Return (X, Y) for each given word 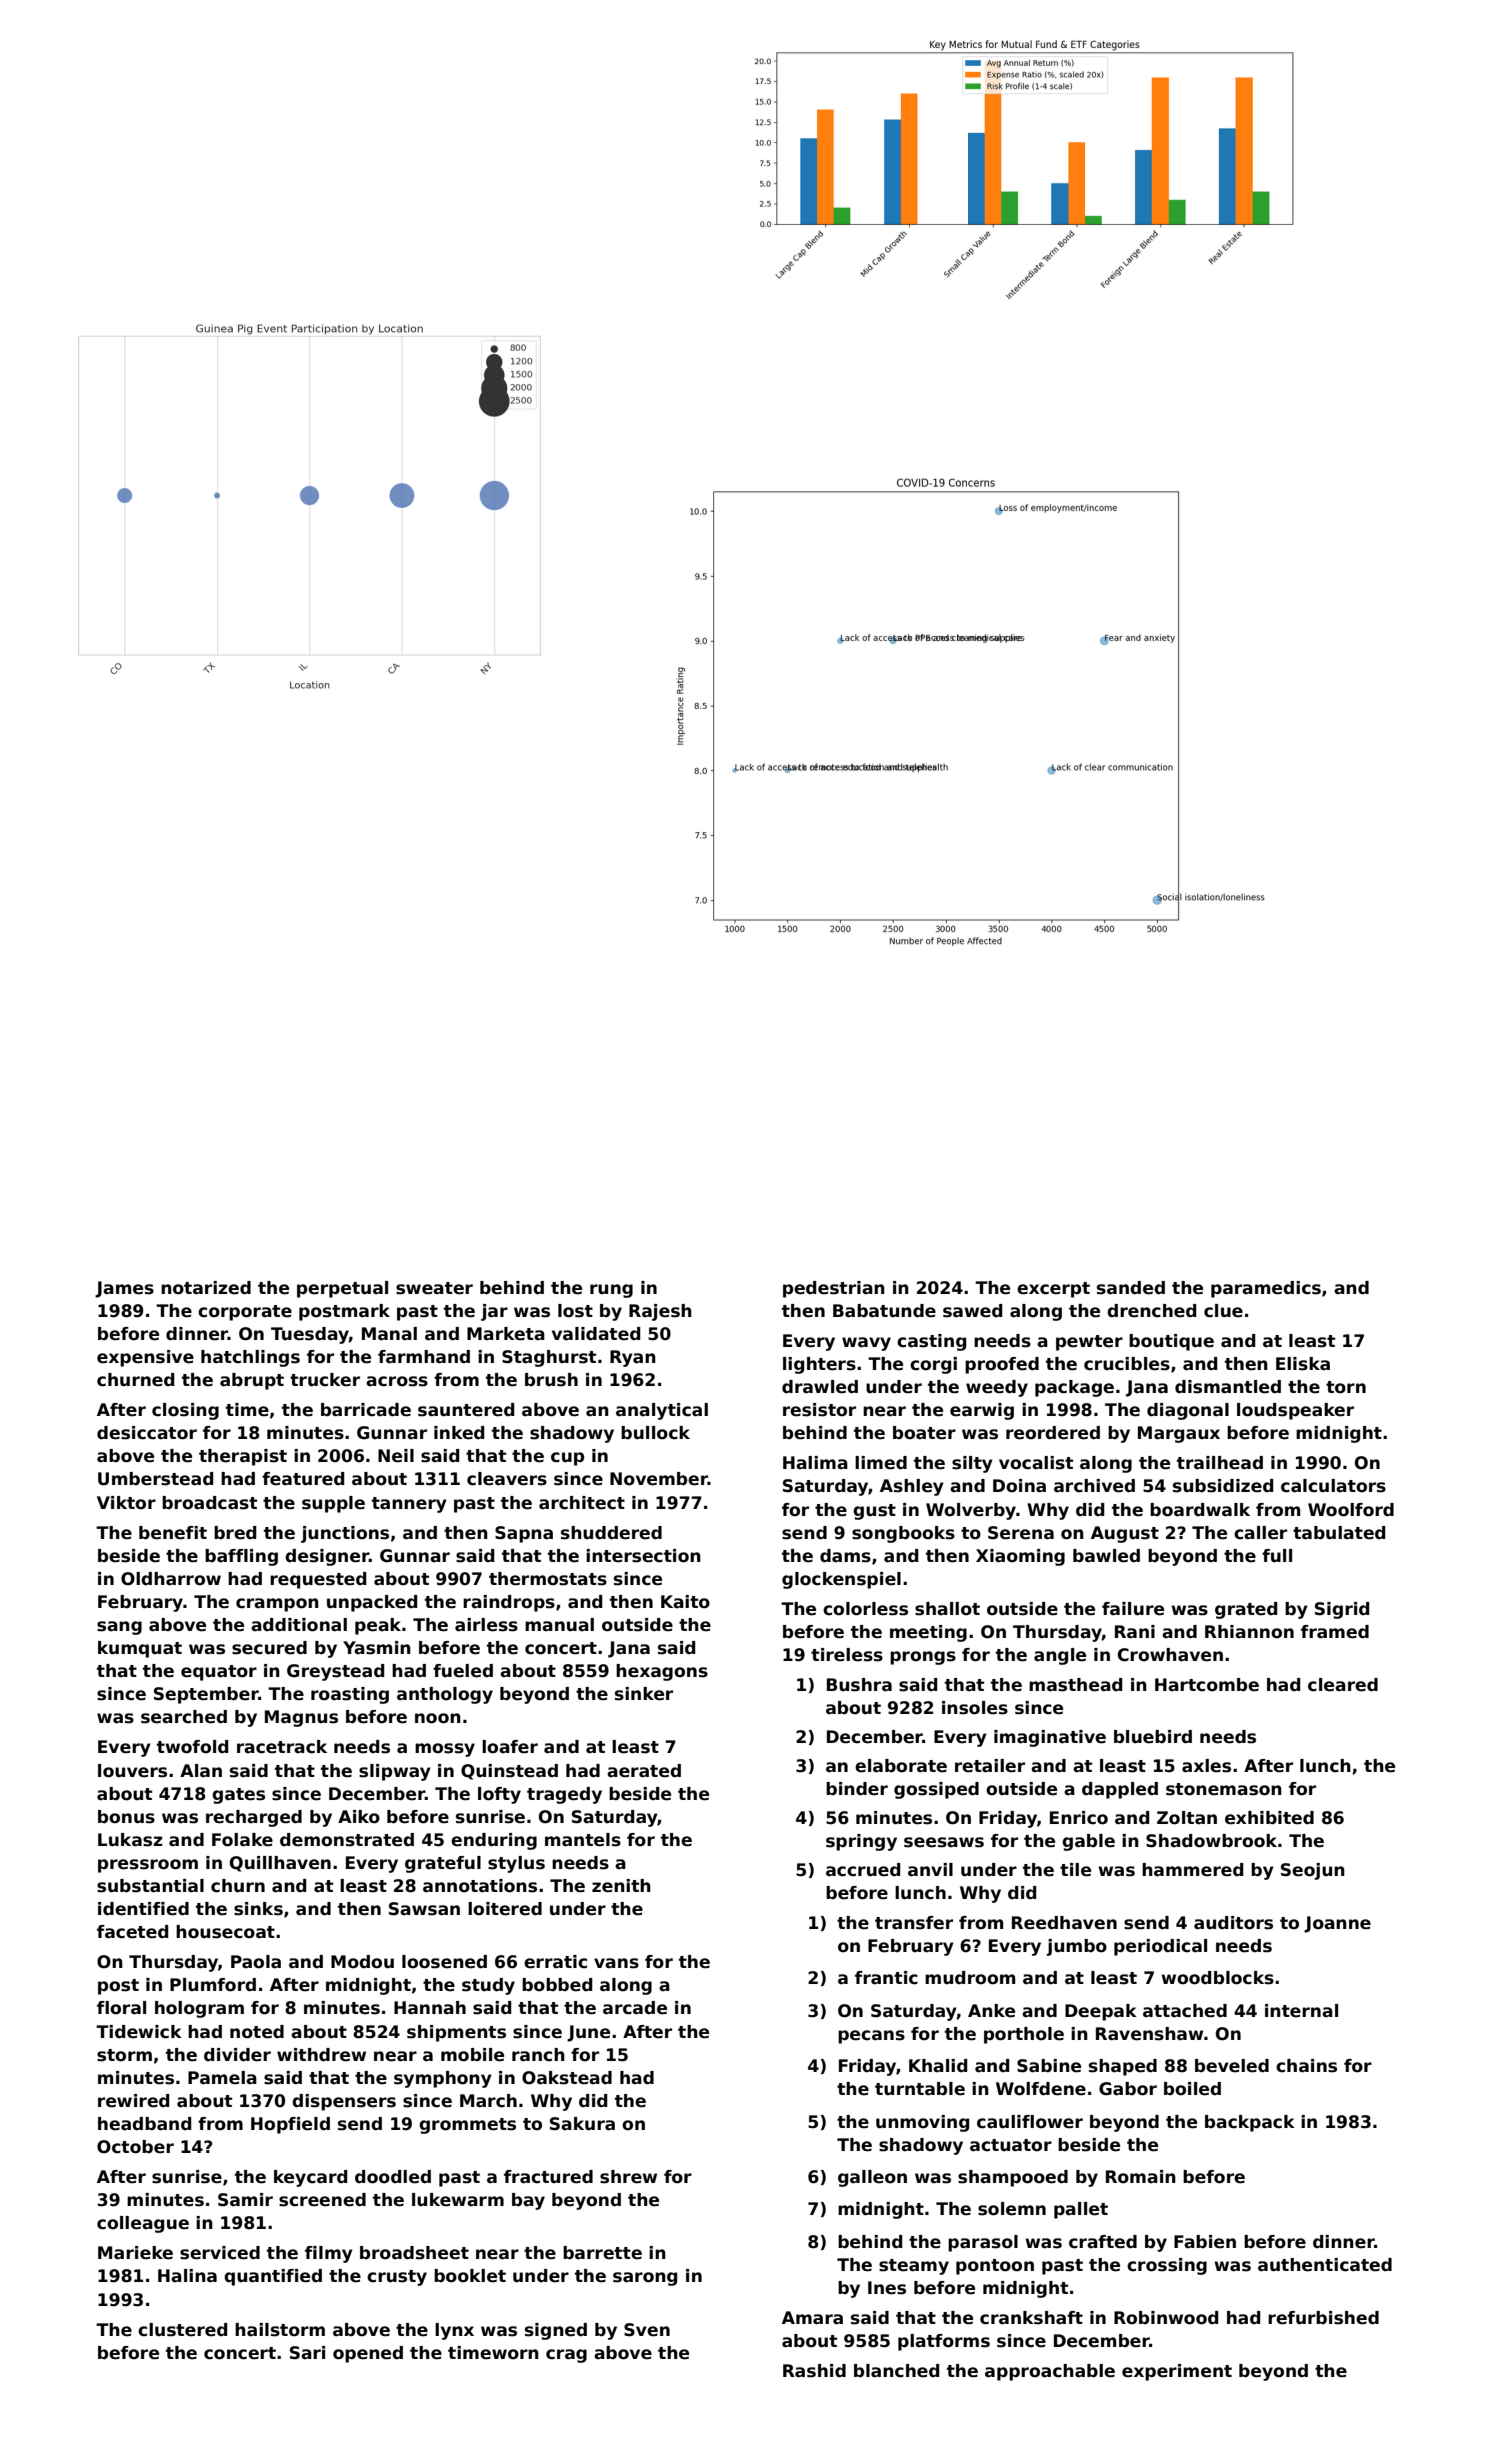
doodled (393, 2177)
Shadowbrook (1211, 1841)
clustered (182, 2330)
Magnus (301, 1718)
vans (616, 1963)
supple (333, 1504)
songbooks (903, 1534)
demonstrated (347, 1840)
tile (1075, 1870)
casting (931, 1342)
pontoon (995, 2267)
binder (857, 1789)
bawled (1106, 1556)
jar (494, 1312)
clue (1223, 1311)
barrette (602, 2253)
